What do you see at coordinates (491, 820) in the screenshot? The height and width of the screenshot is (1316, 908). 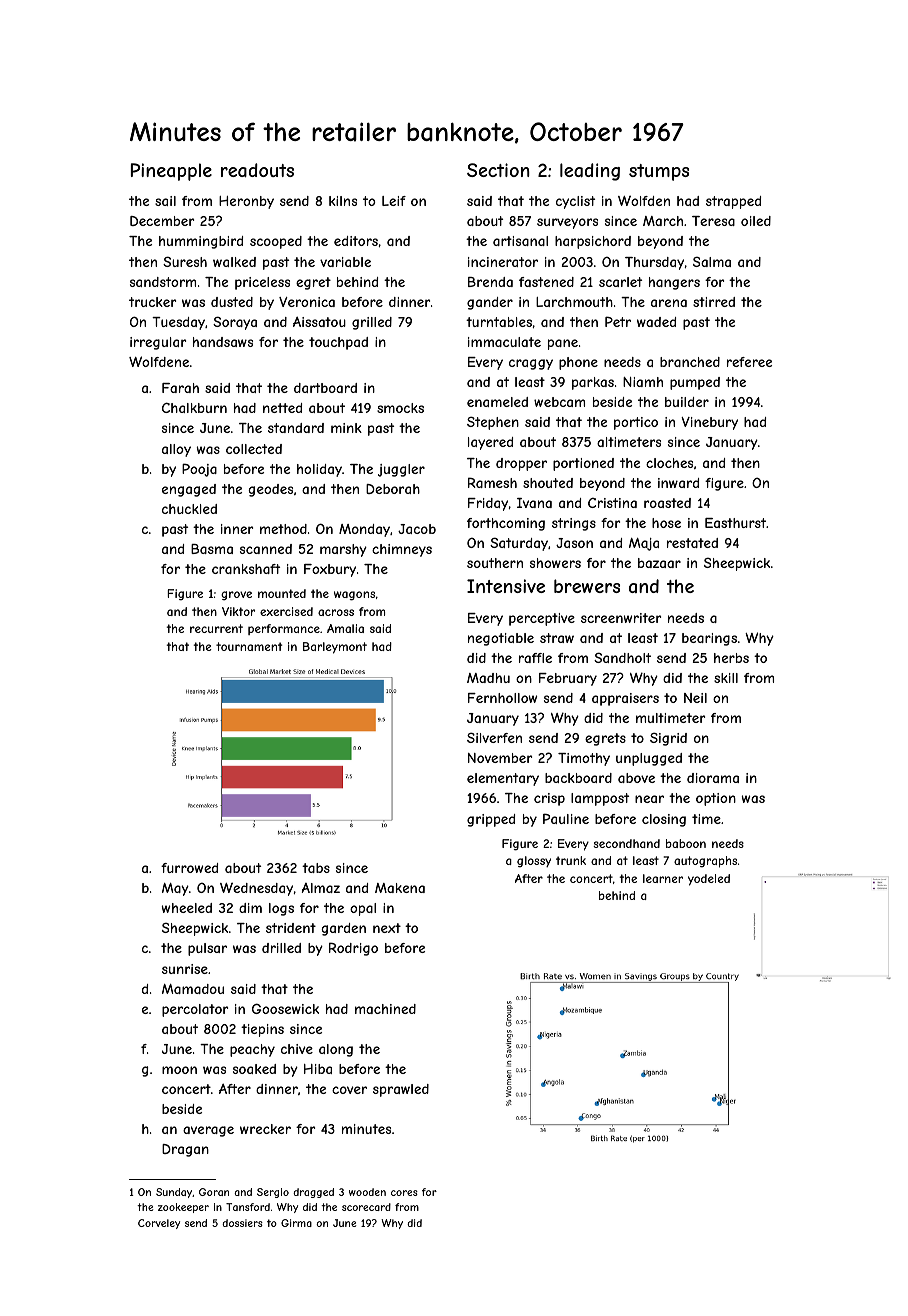 I see `gripped` at bounding box center [491, 820].
